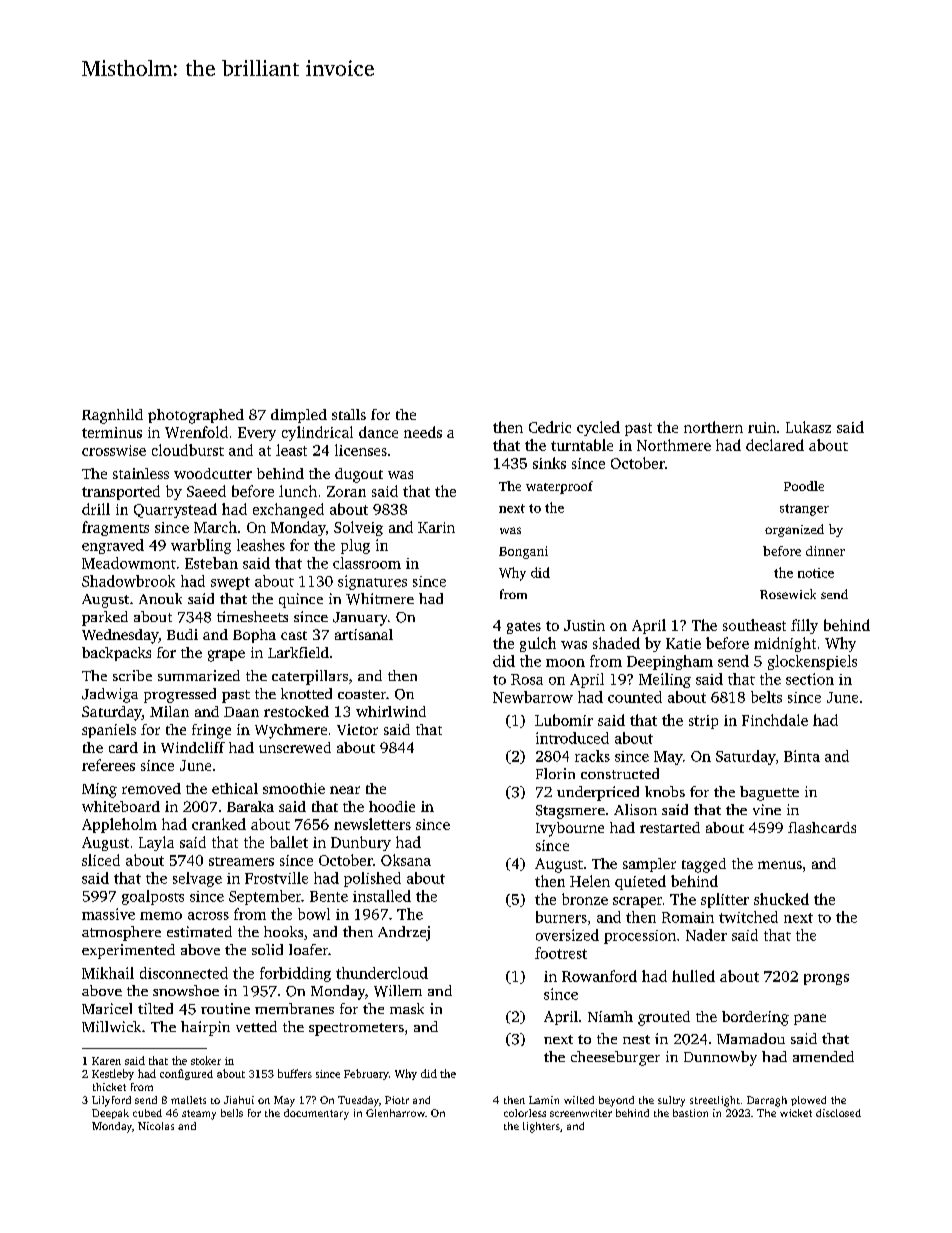 The width and height of the page is (952, 1233). What do you see at coordinates (197, 879) in the page?
I see `selvage` at bounding box center [197, 879].
